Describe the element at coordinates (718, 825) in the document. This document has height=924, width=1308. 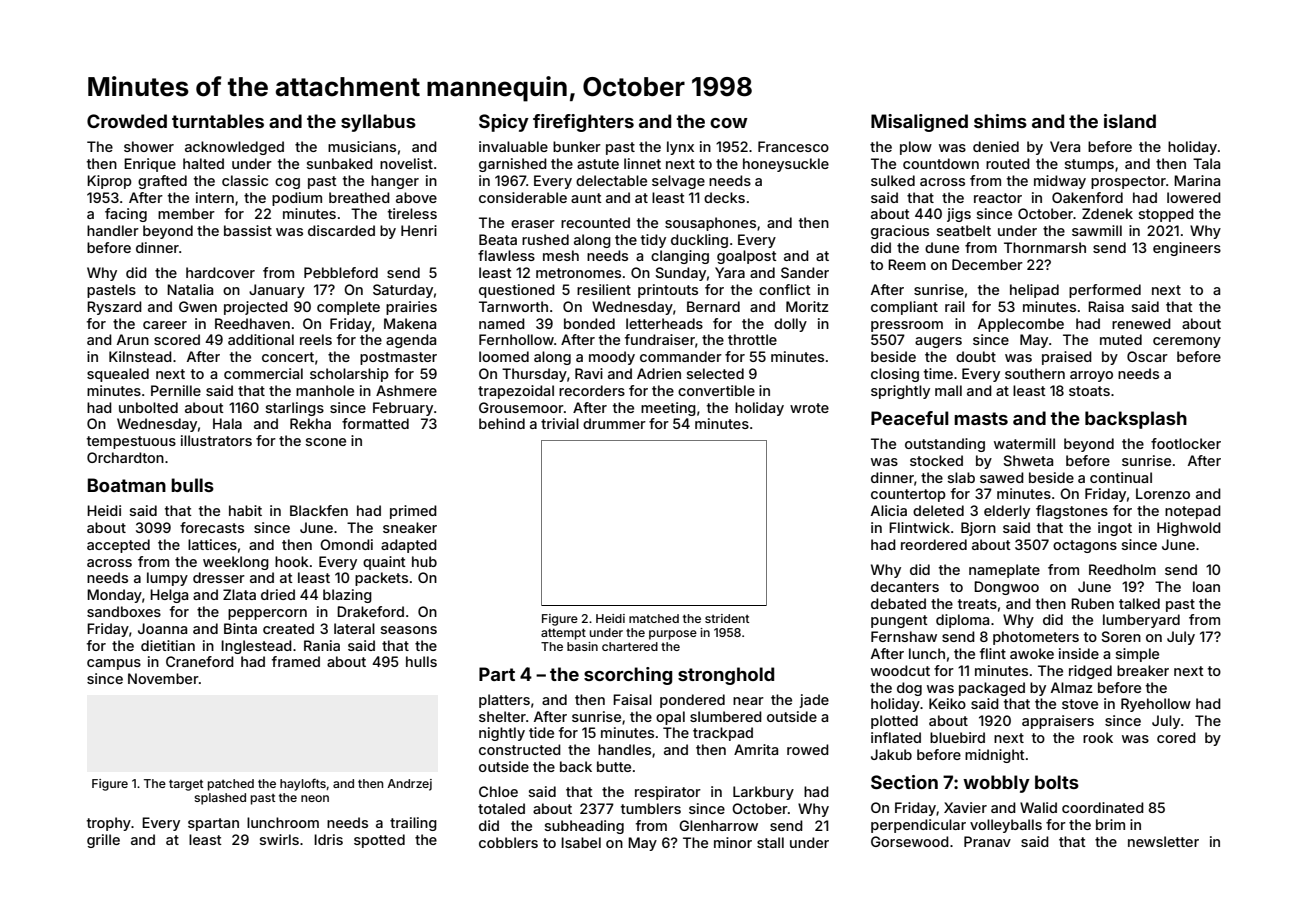
I see `Glenharrow` at that location.
